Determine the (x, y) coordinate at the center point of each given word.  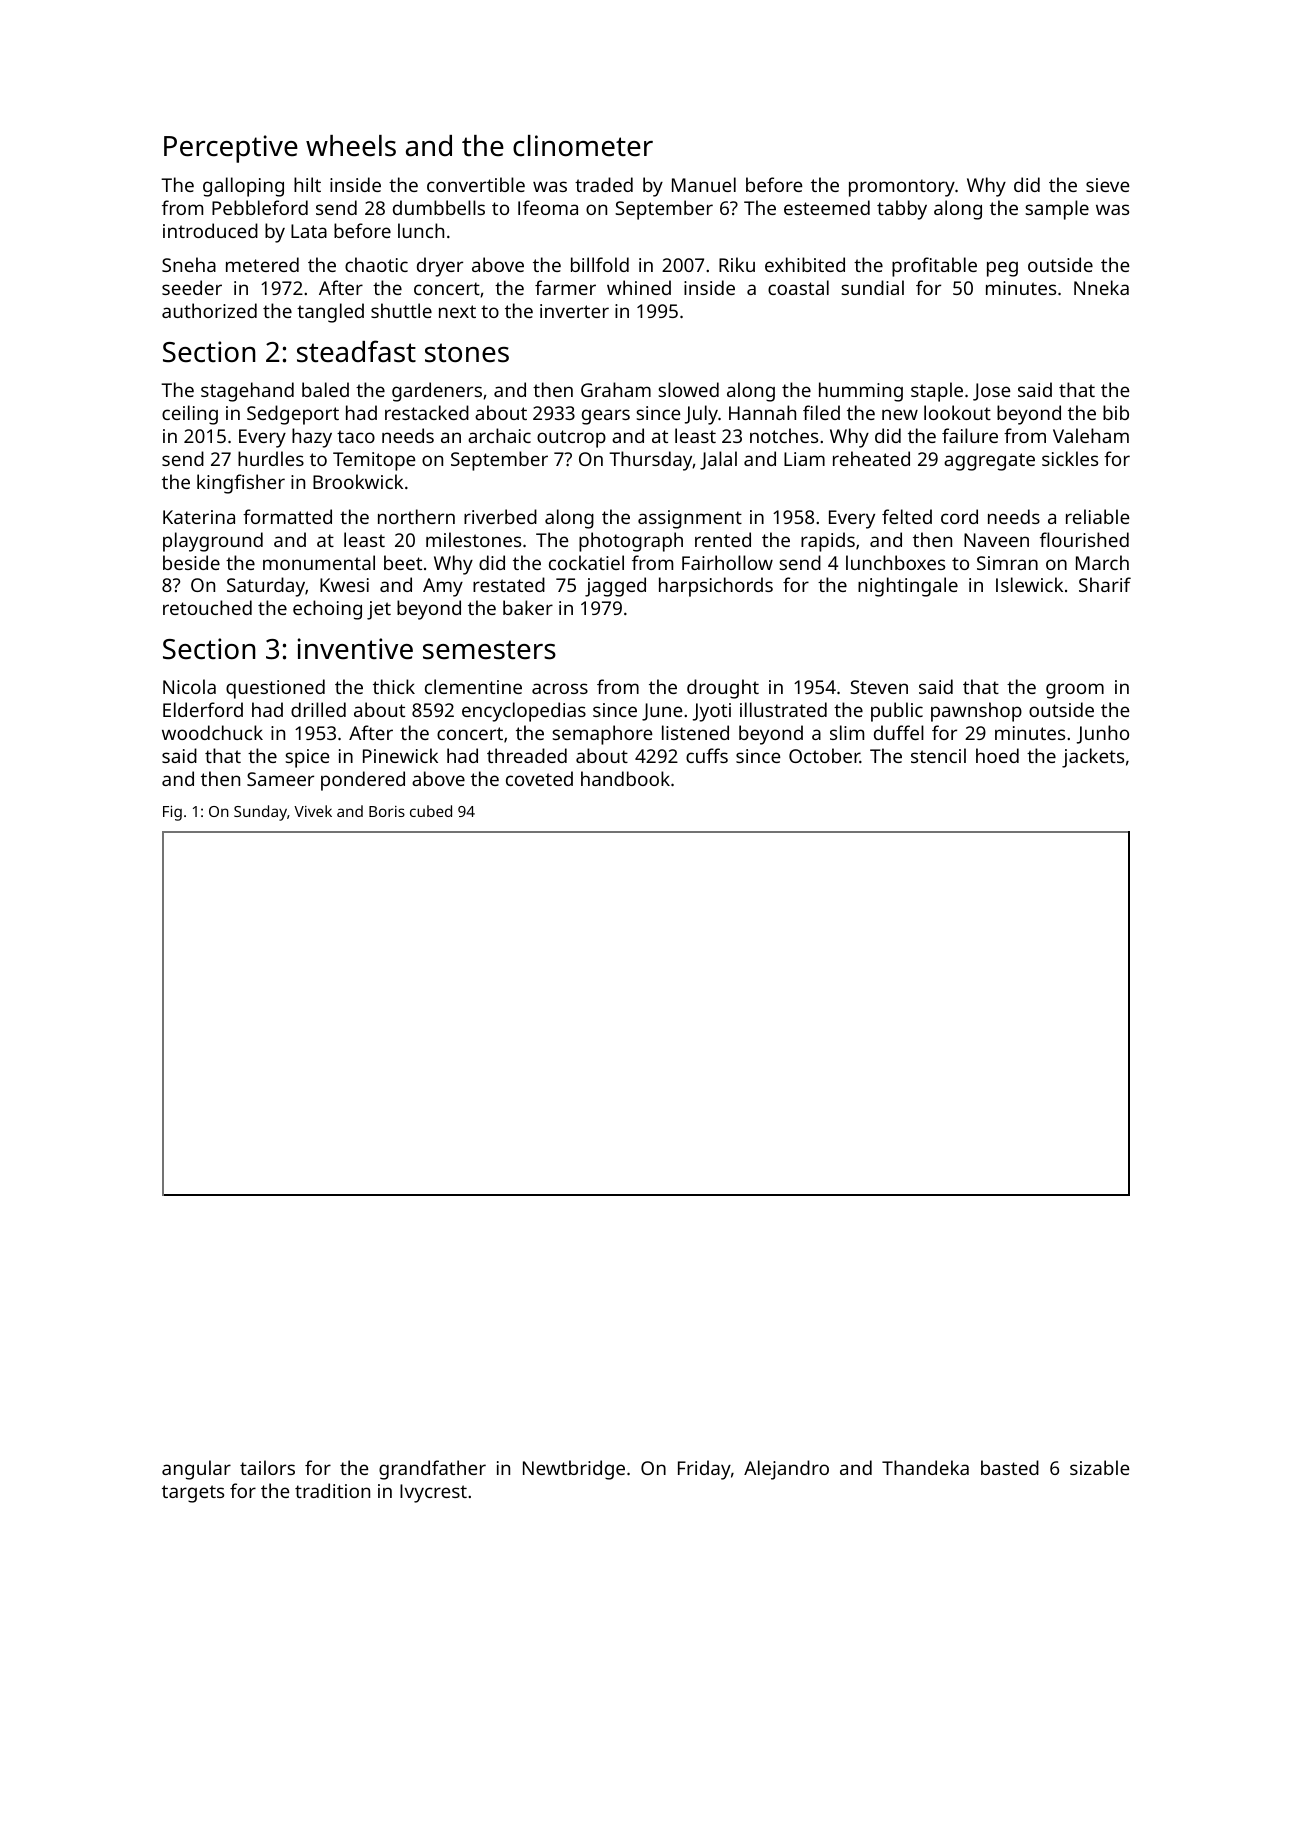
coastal (798, 287)
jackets (1093, 758)
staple (937, 392)
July (701, 415)
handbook (625, 778)
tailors (267, 1467)
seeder (192, 287)
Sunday (260, 813)
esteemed (827, 207)
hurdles (271, 458)
